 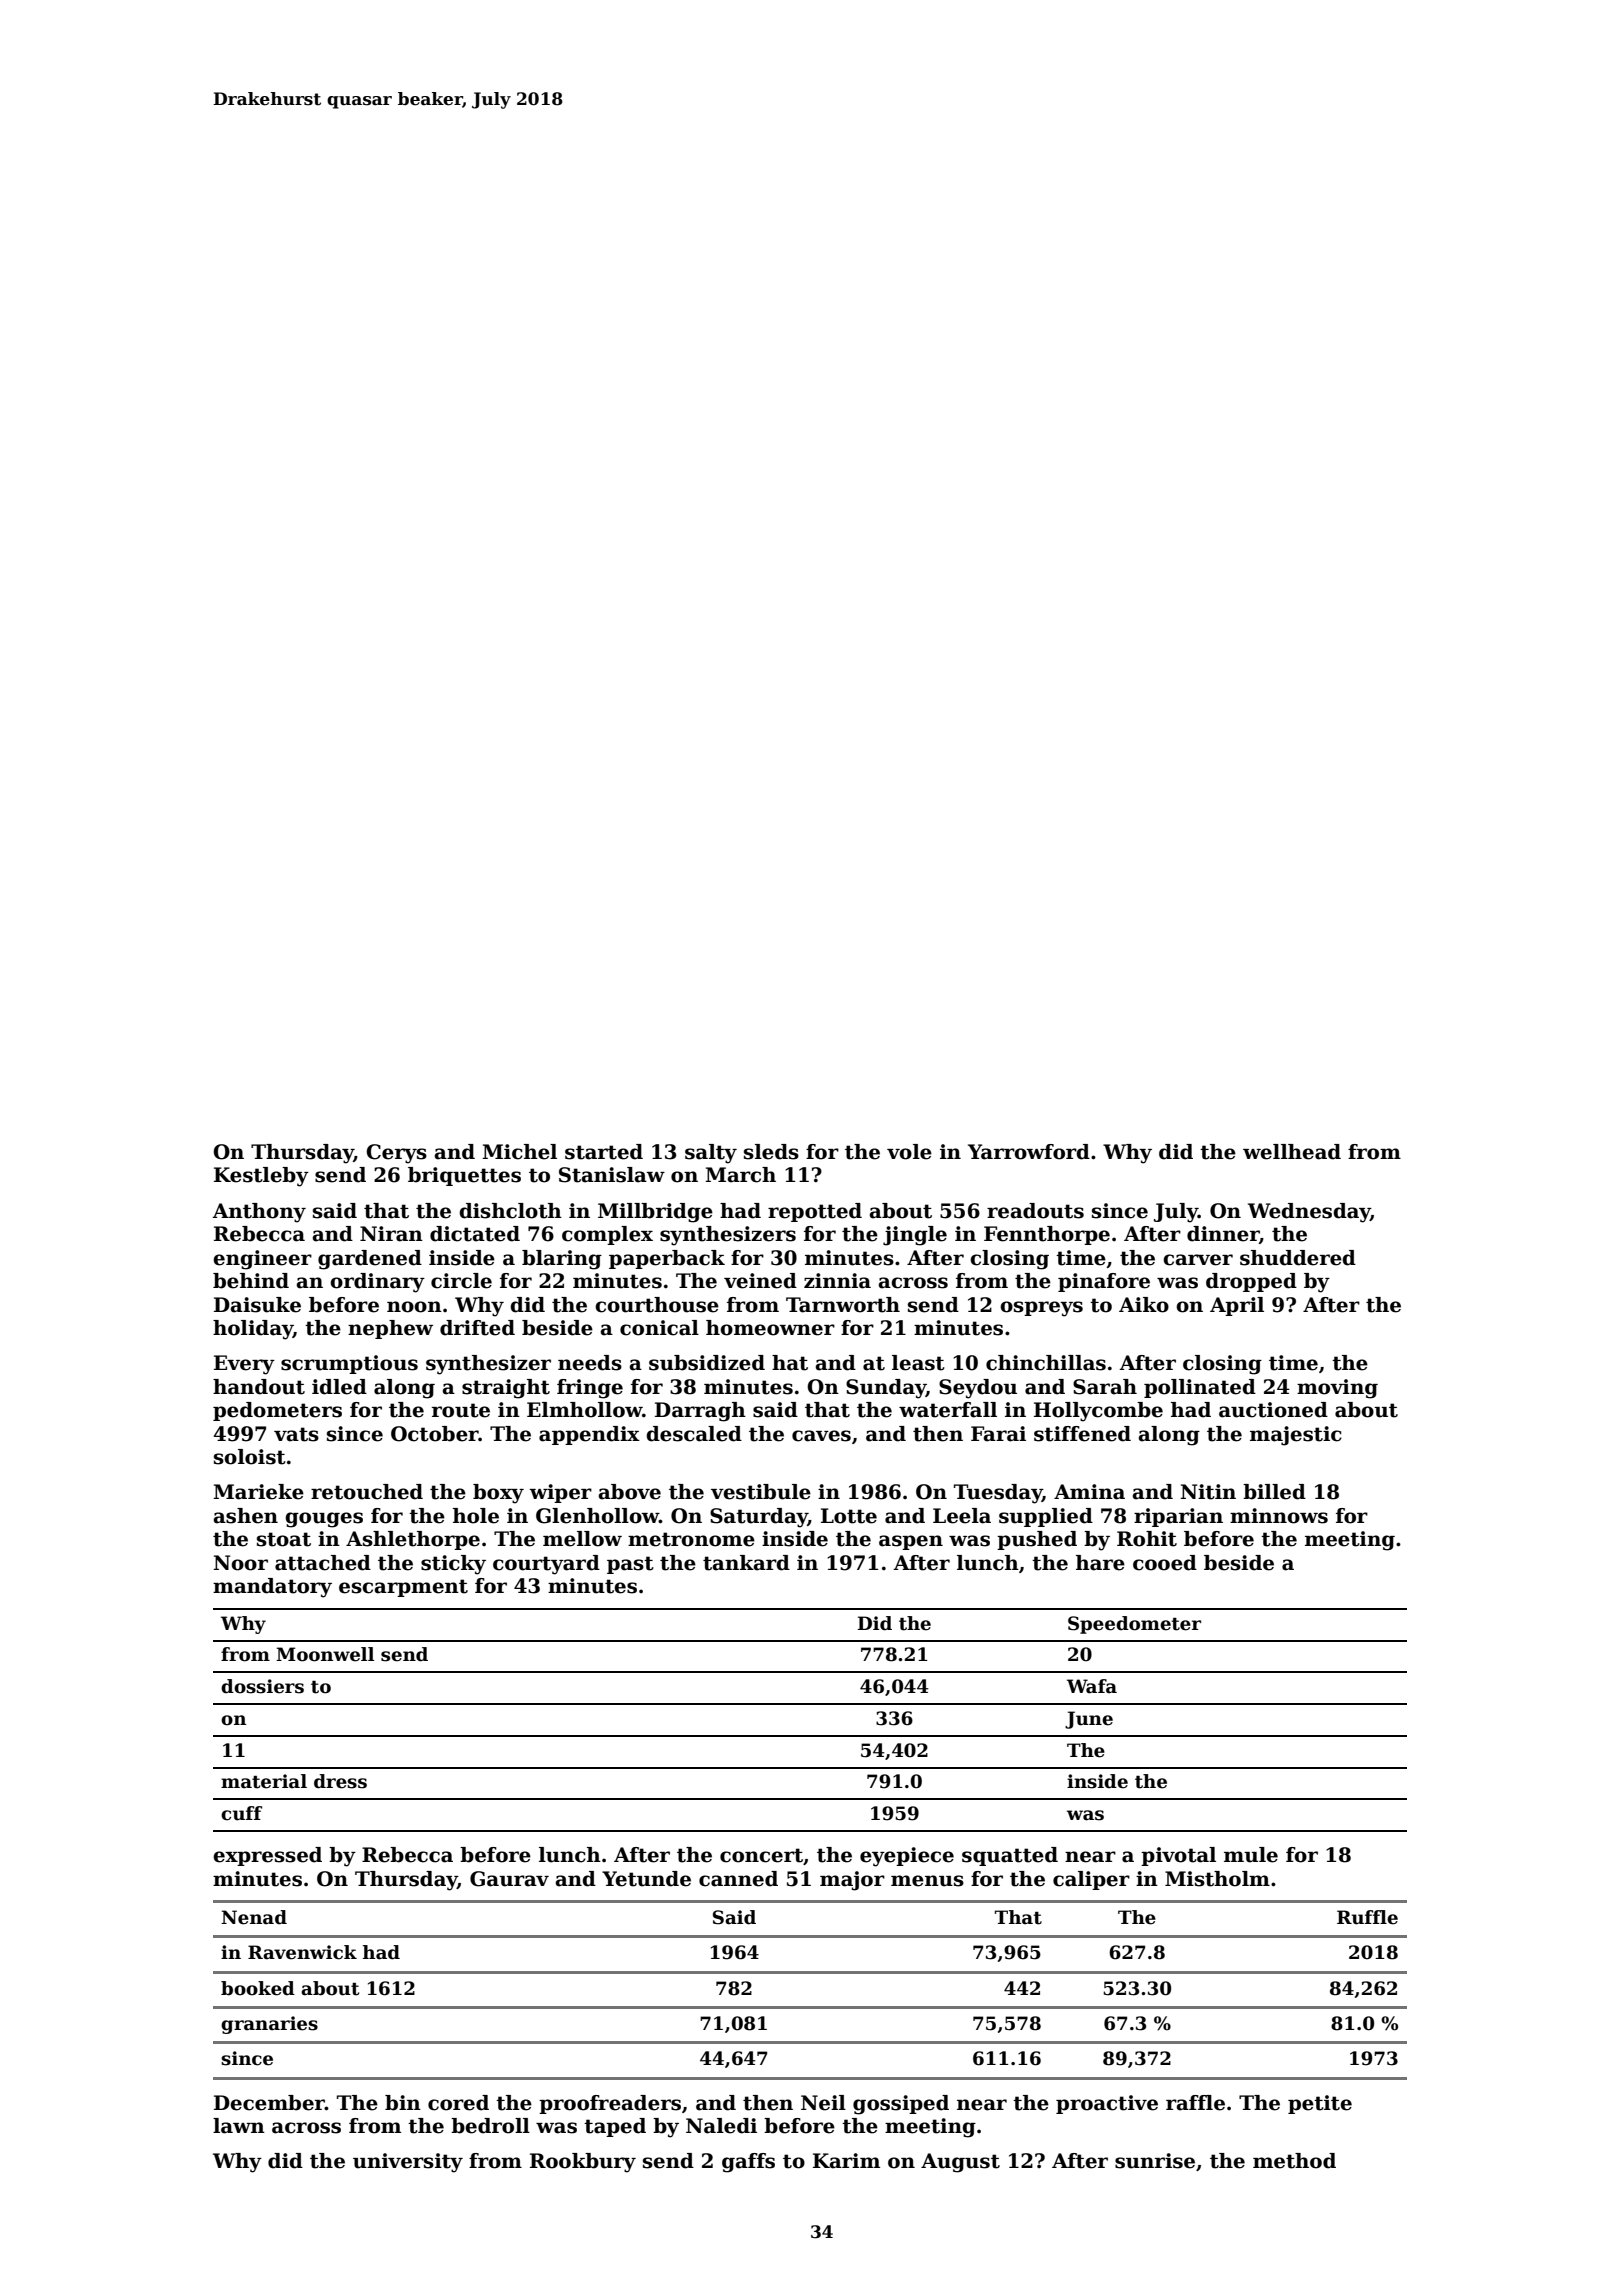 I want to click on Kestleby, so click(x=261, y=1177).
